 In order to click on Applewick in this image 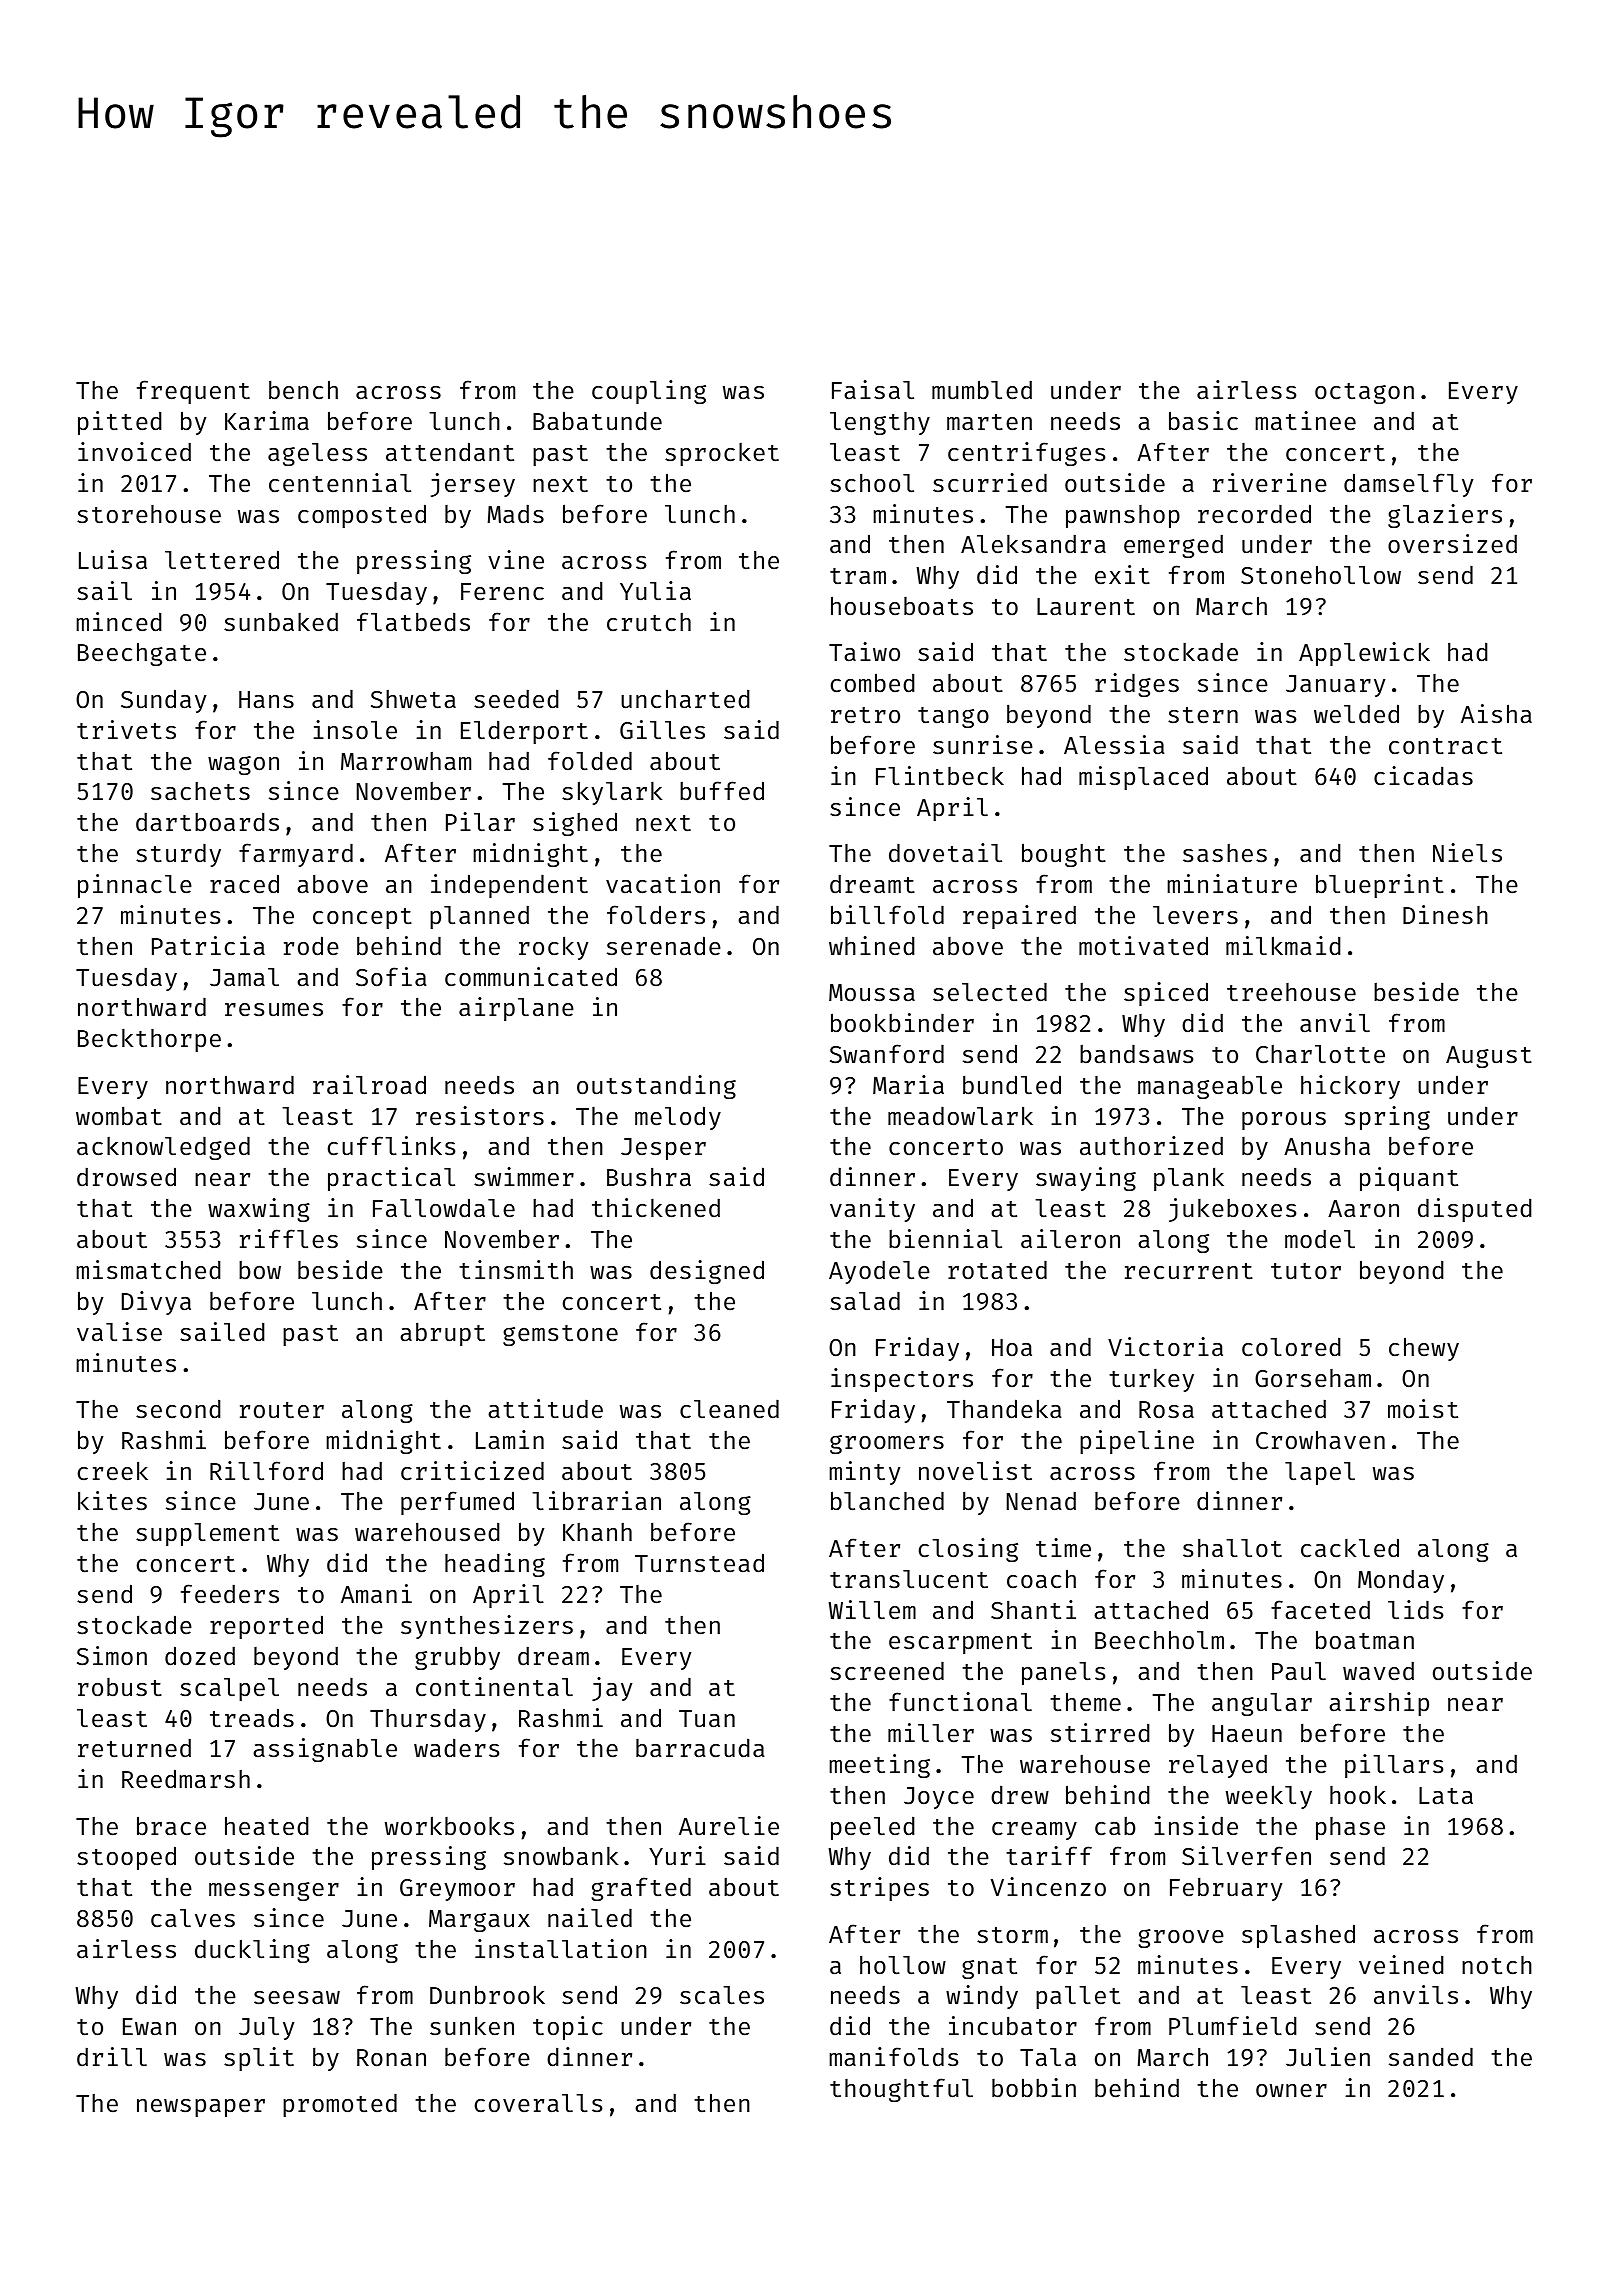, I will do `click(1364, 654)`.
